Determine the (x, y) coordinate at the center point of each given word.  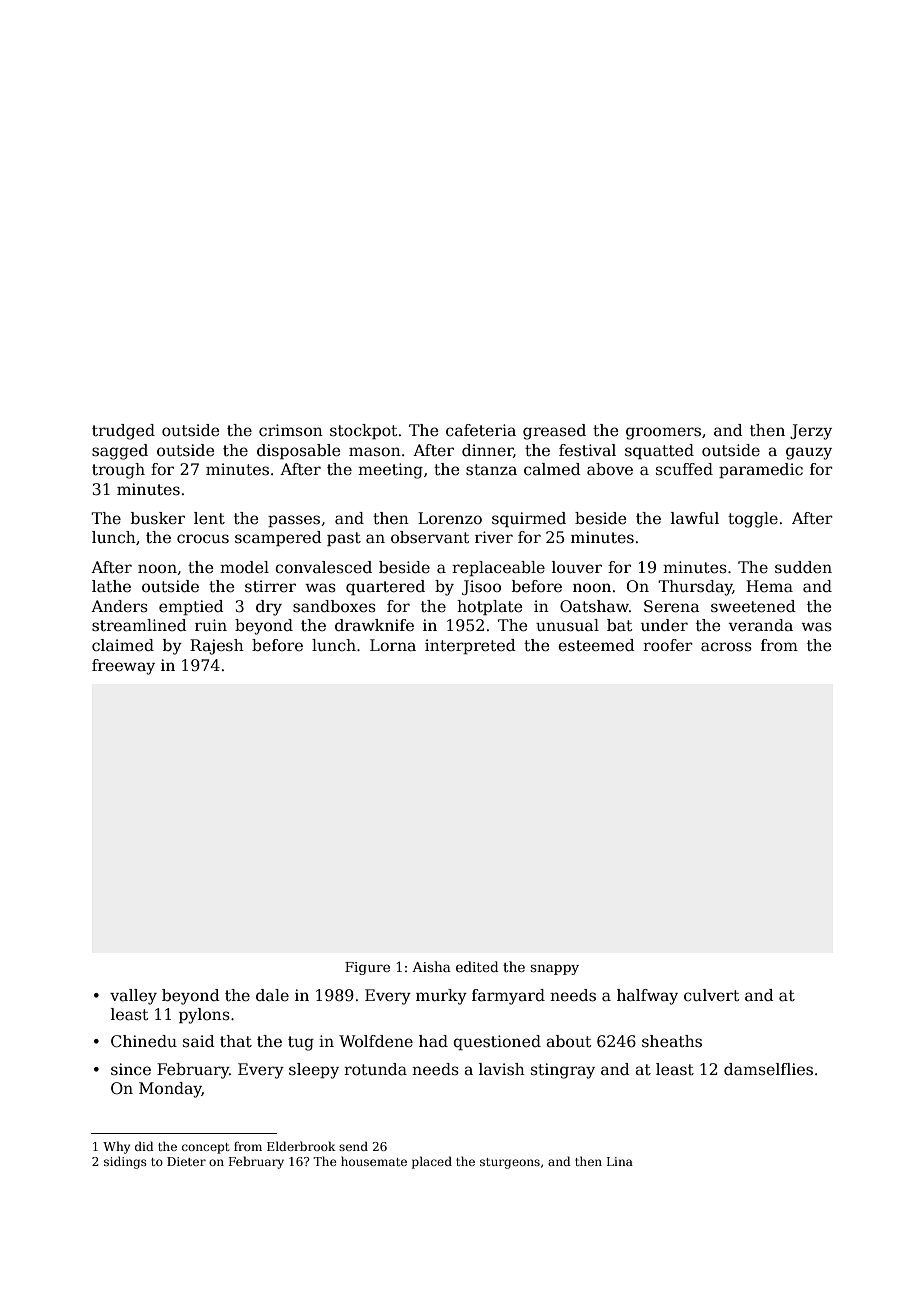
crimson (291, 430)
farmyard (508, 997)
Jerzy (811, 432)
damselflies (768, 1069)
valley (133, 997)
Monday (170, 1090)
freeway (123, 667)
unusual (567, 625)
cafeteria (481, 430)
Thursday (695, 588)
